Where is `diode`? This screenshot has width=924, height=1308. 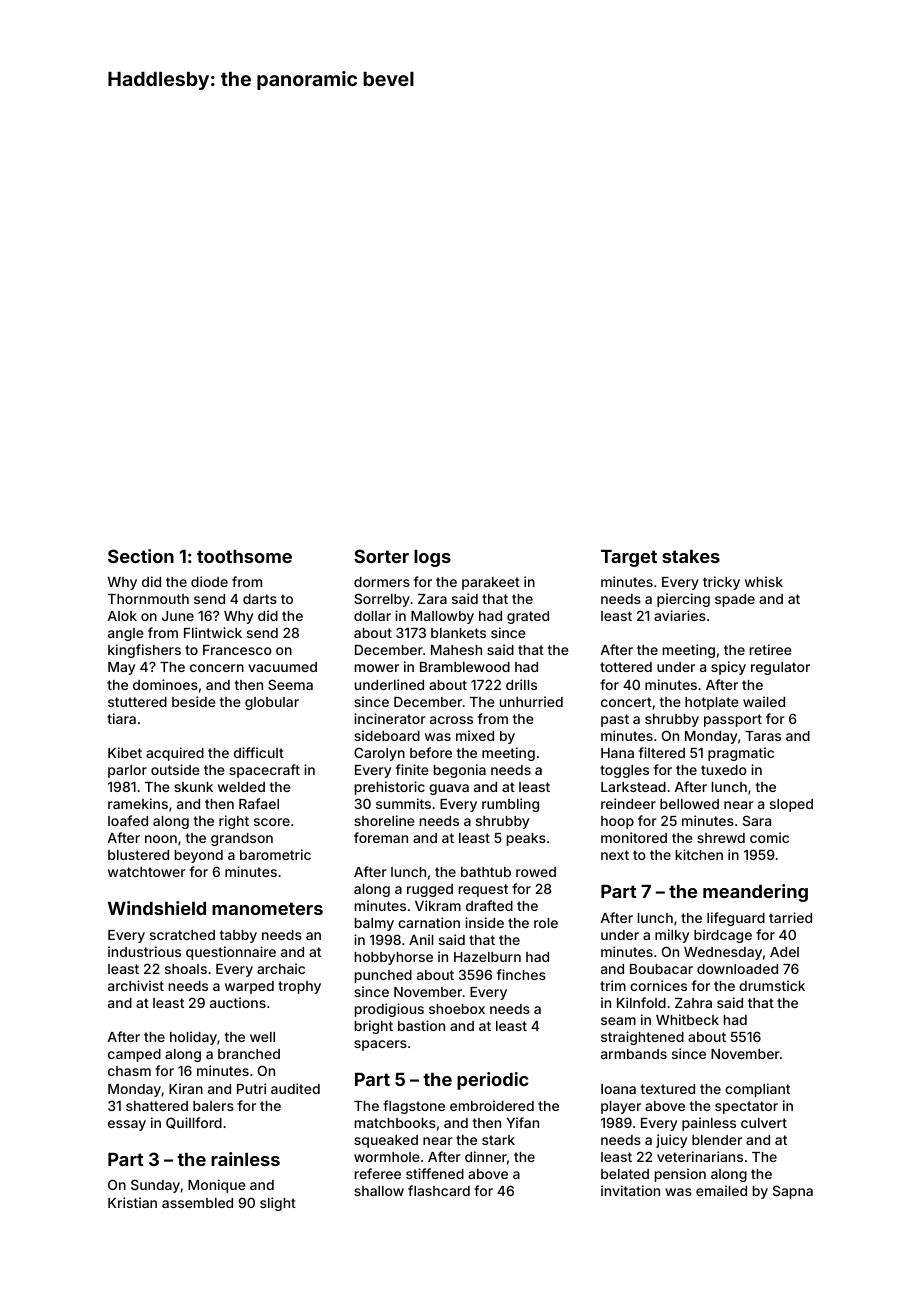 diode is located at coordinates (209, 581).
